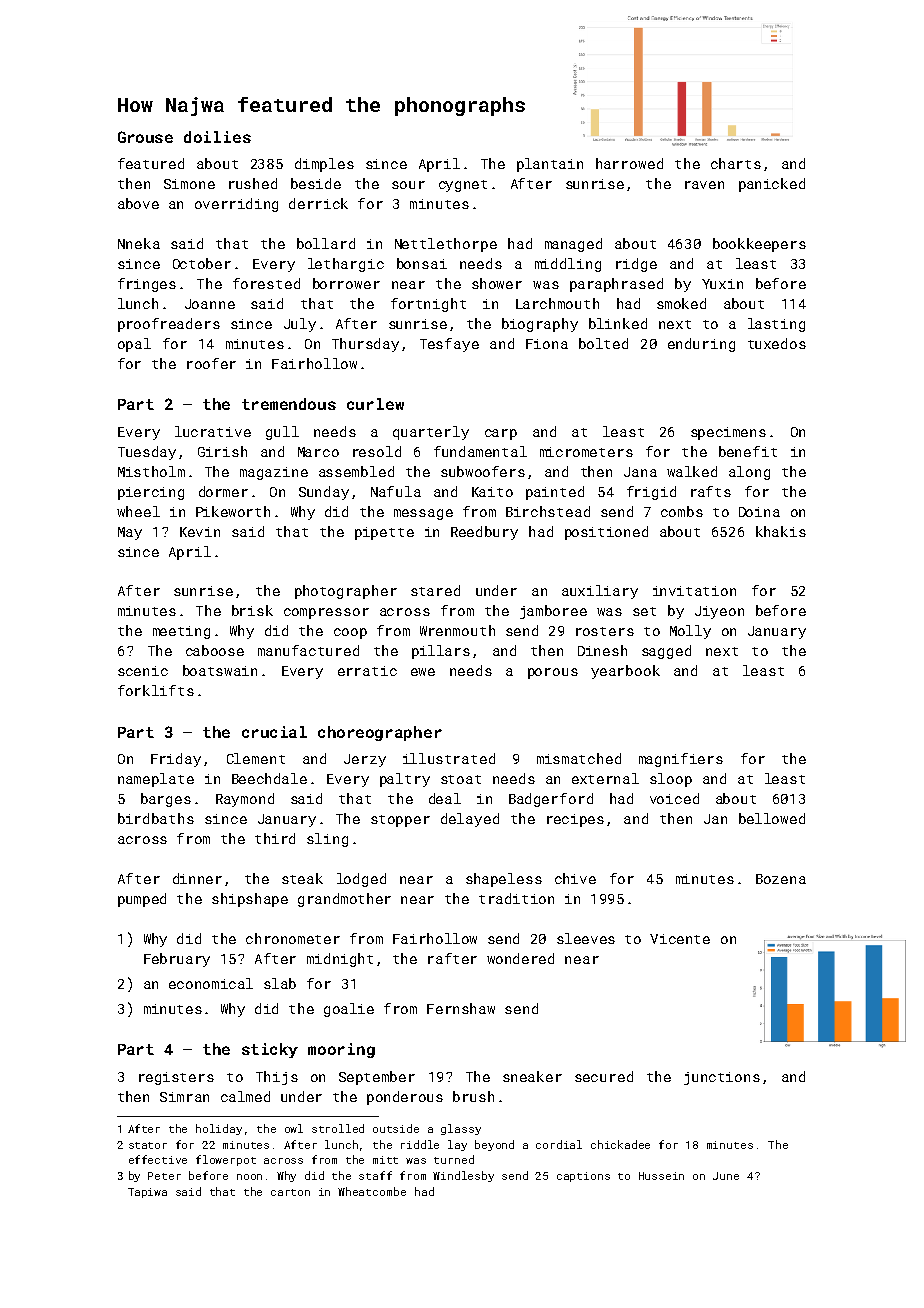  Describe the element at coordinates (690, 632) in the image. I see `Molly` at that location.
